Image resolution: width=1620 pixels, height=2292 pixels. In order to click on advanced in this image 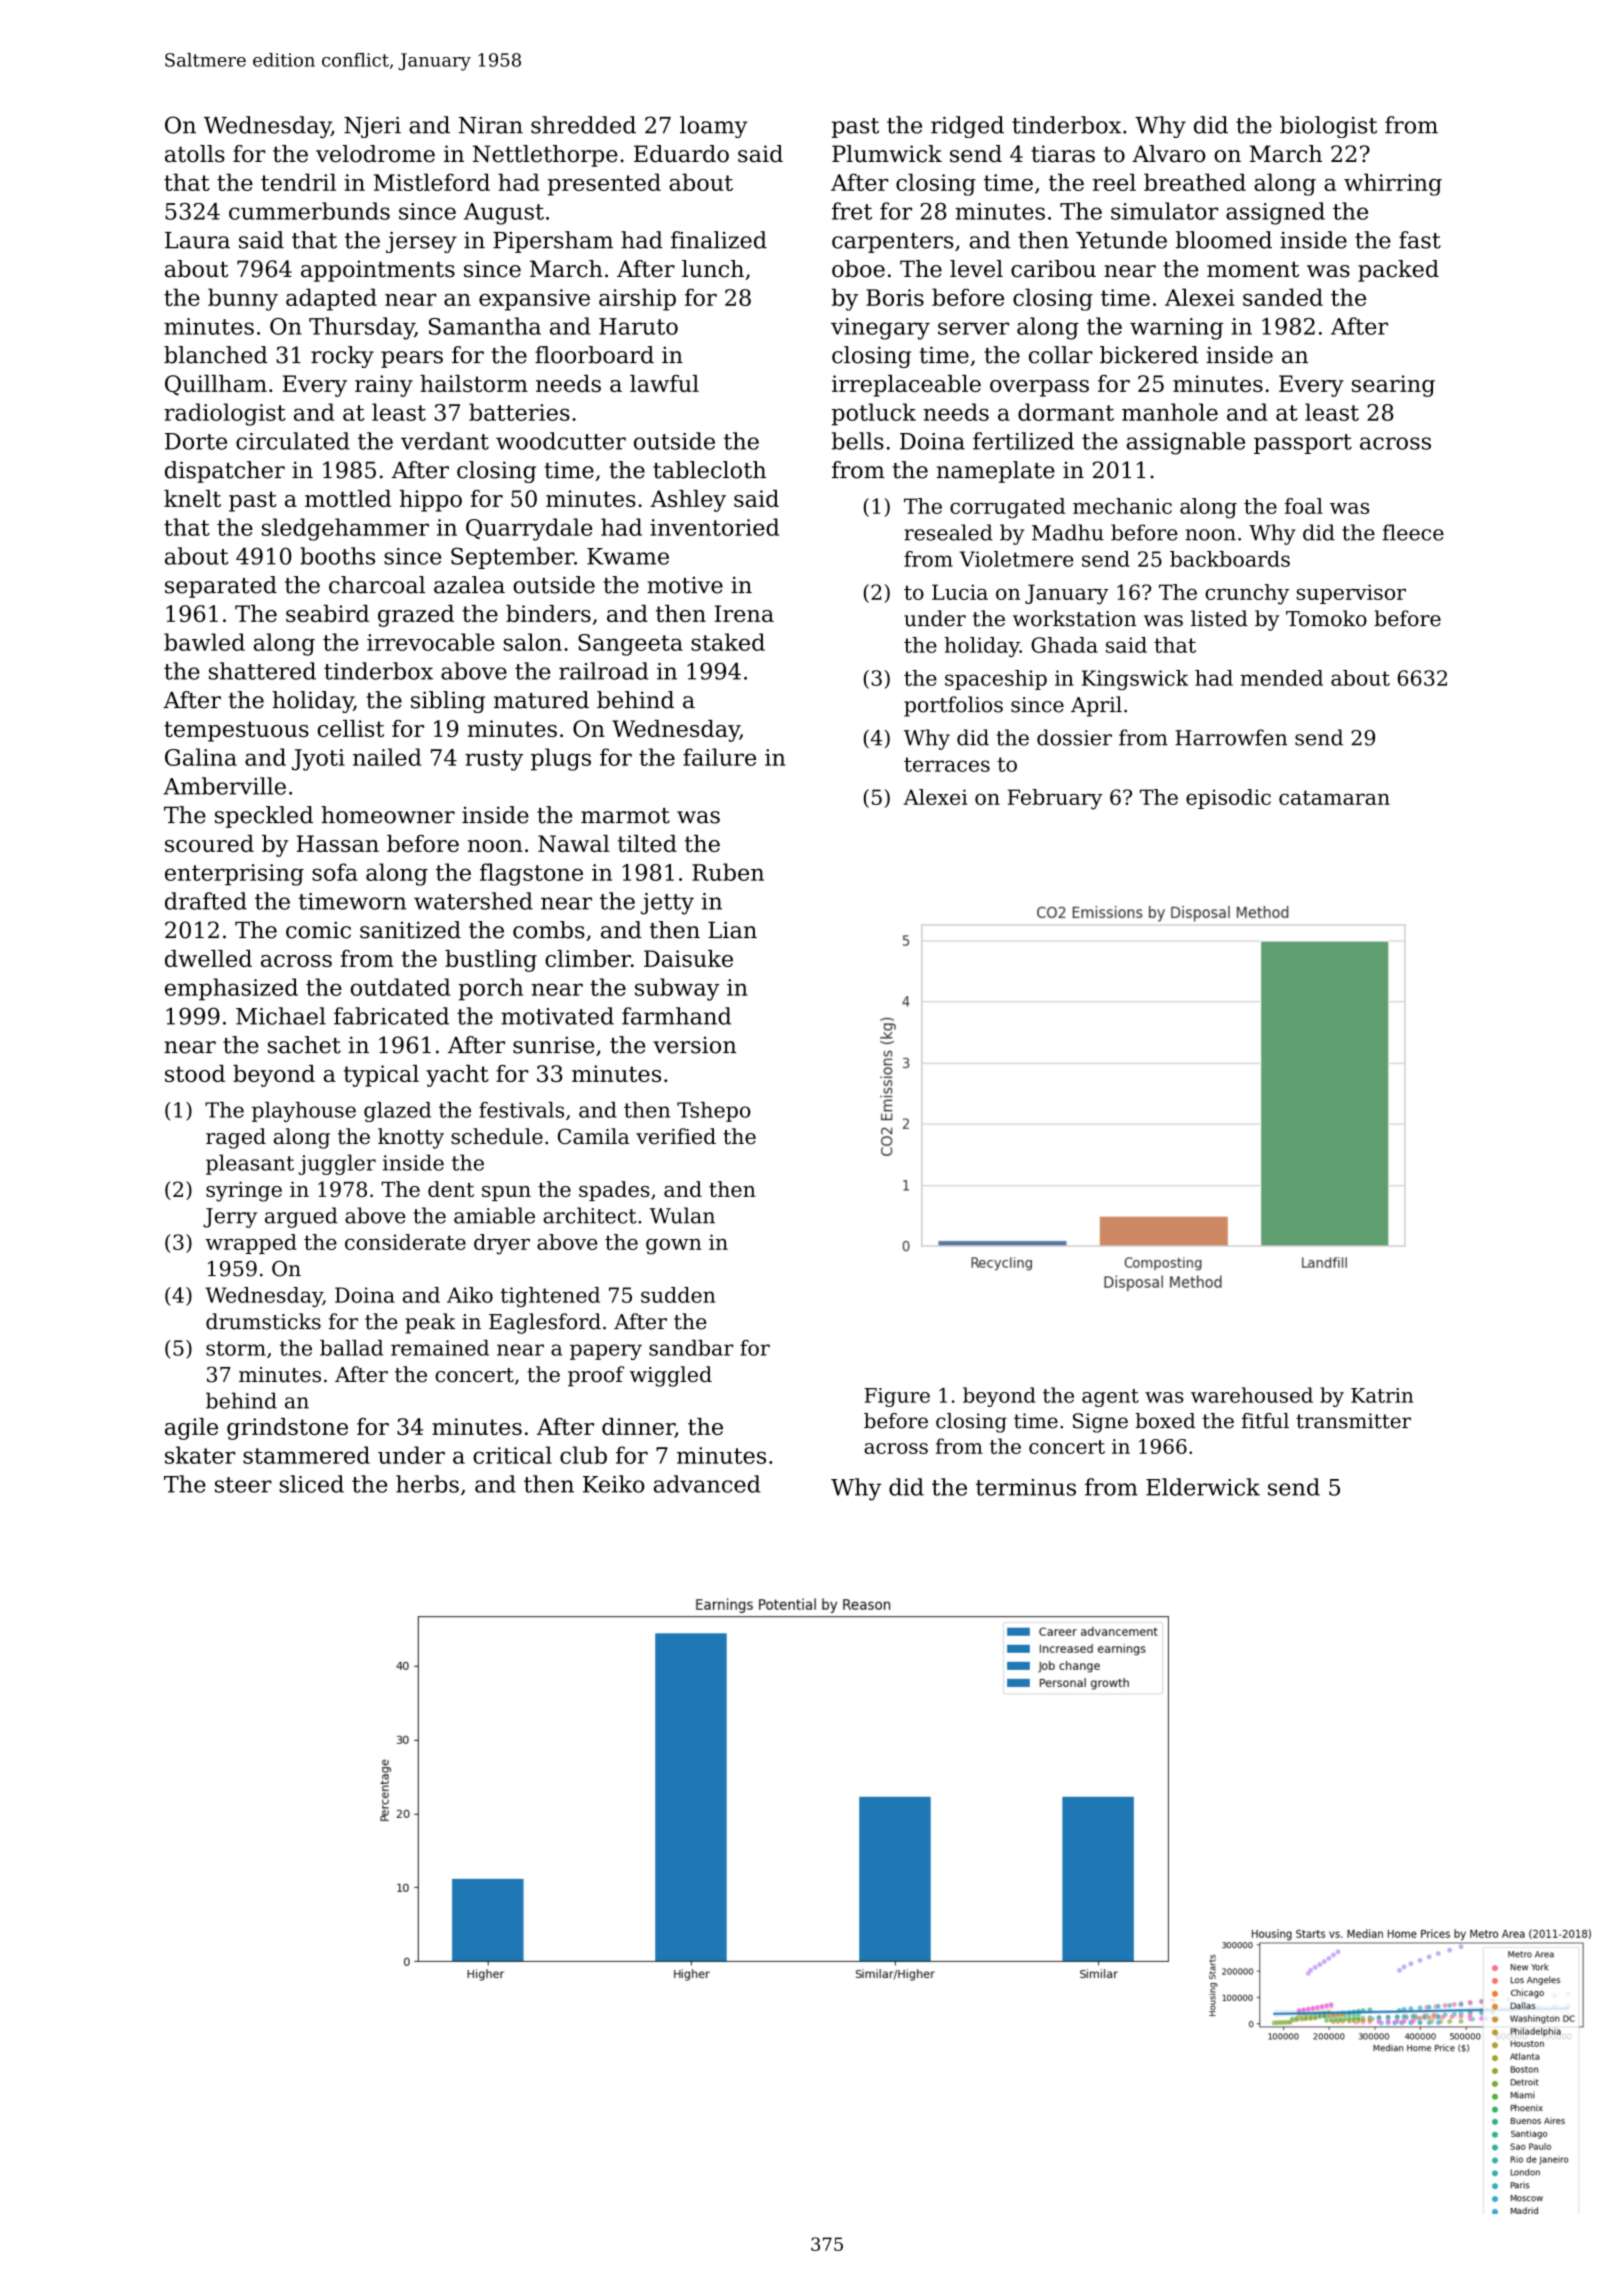, I will do `click(707, 1484)`.
